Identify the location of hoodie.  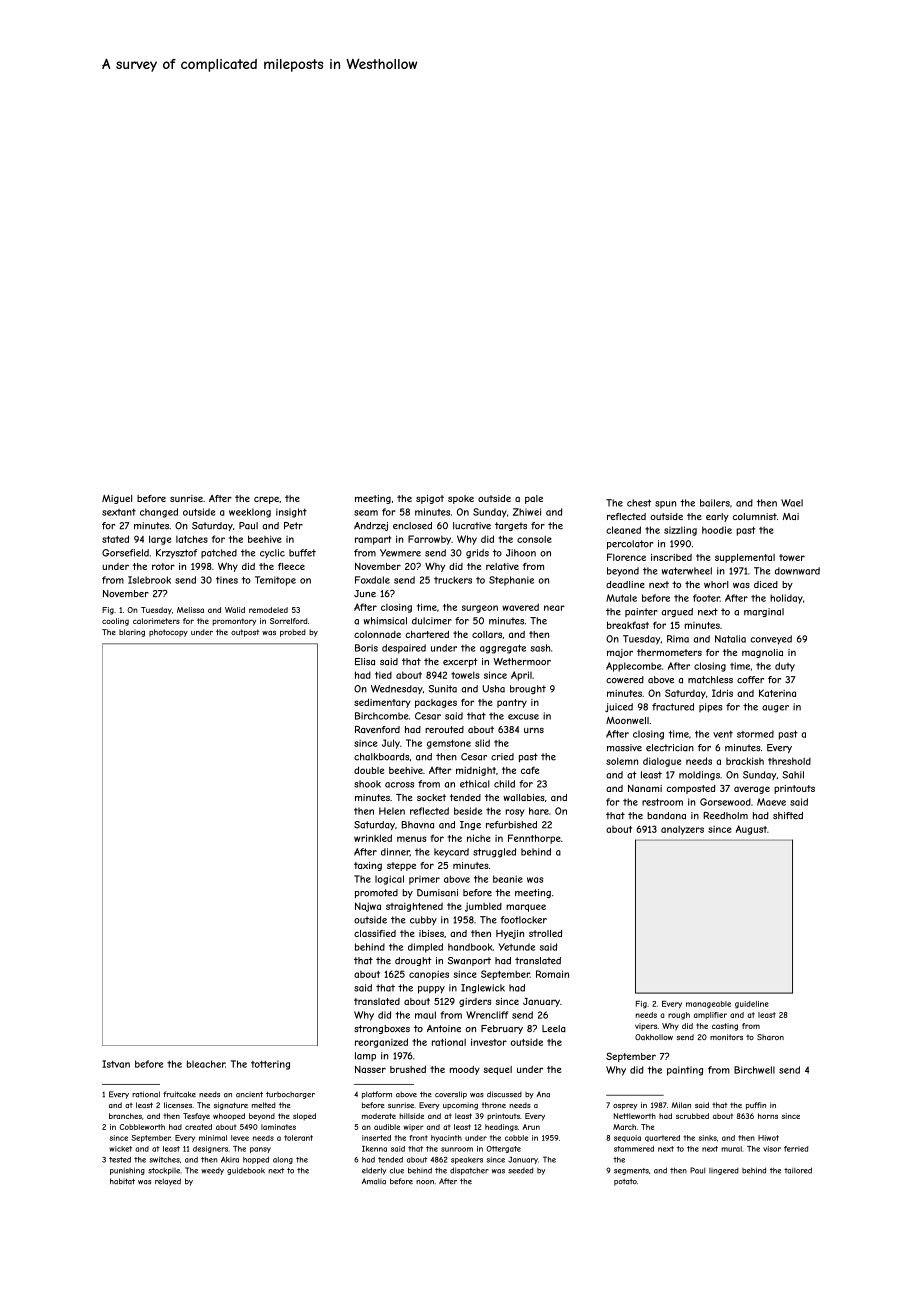
(717, 530).
